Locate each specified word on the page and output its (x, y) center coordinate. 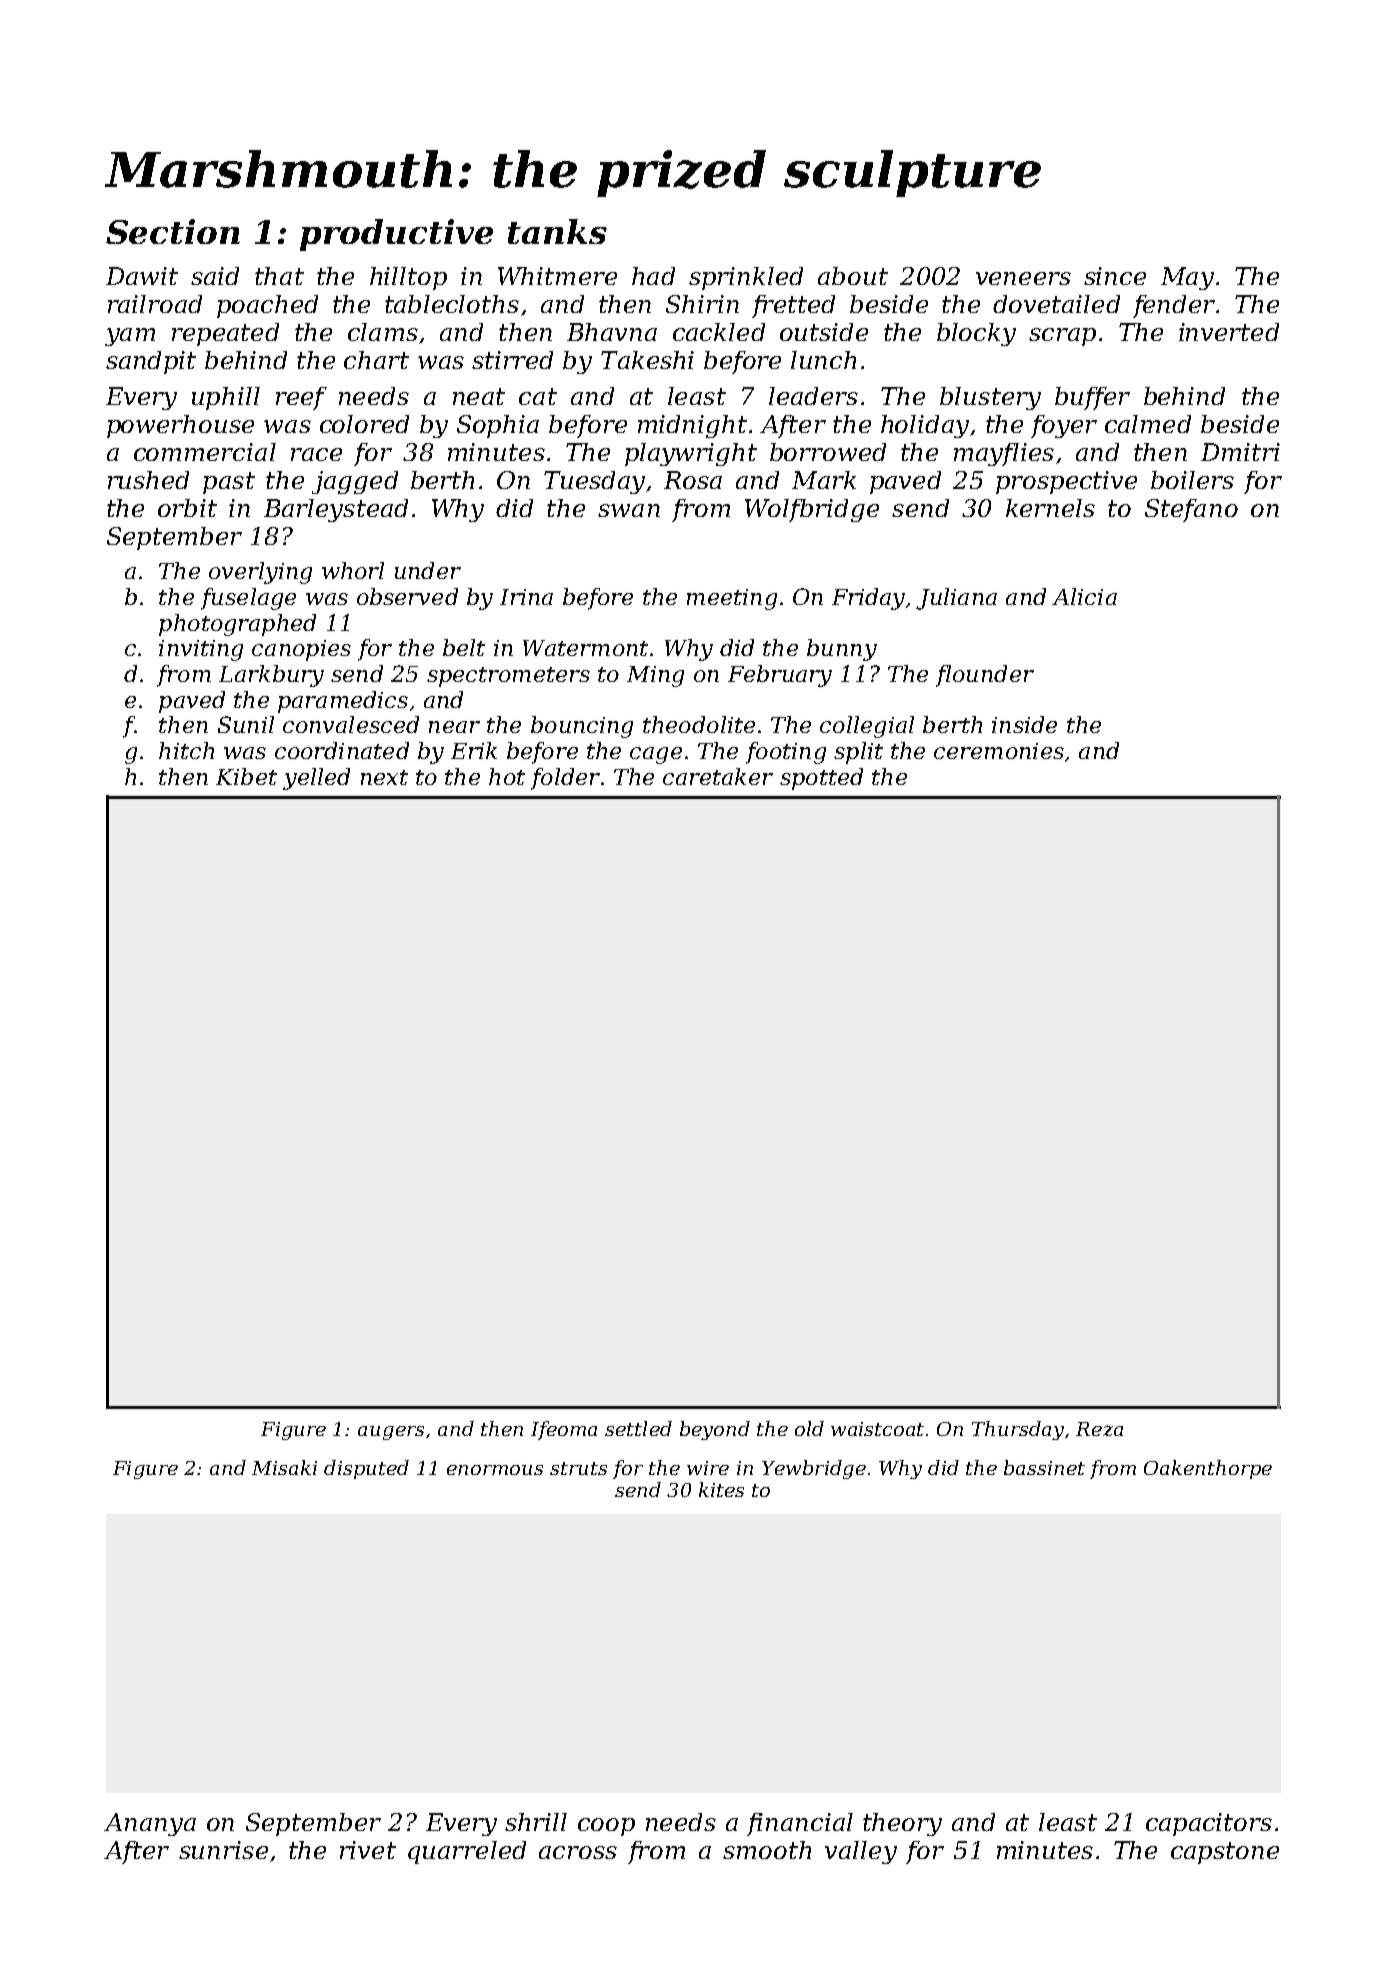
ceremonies (999, 751)
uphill (226, 398)
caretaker (718, 776)
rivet (368, 1850)
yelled (316, 779)
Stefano (1191, 510)
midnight (692, 426)
